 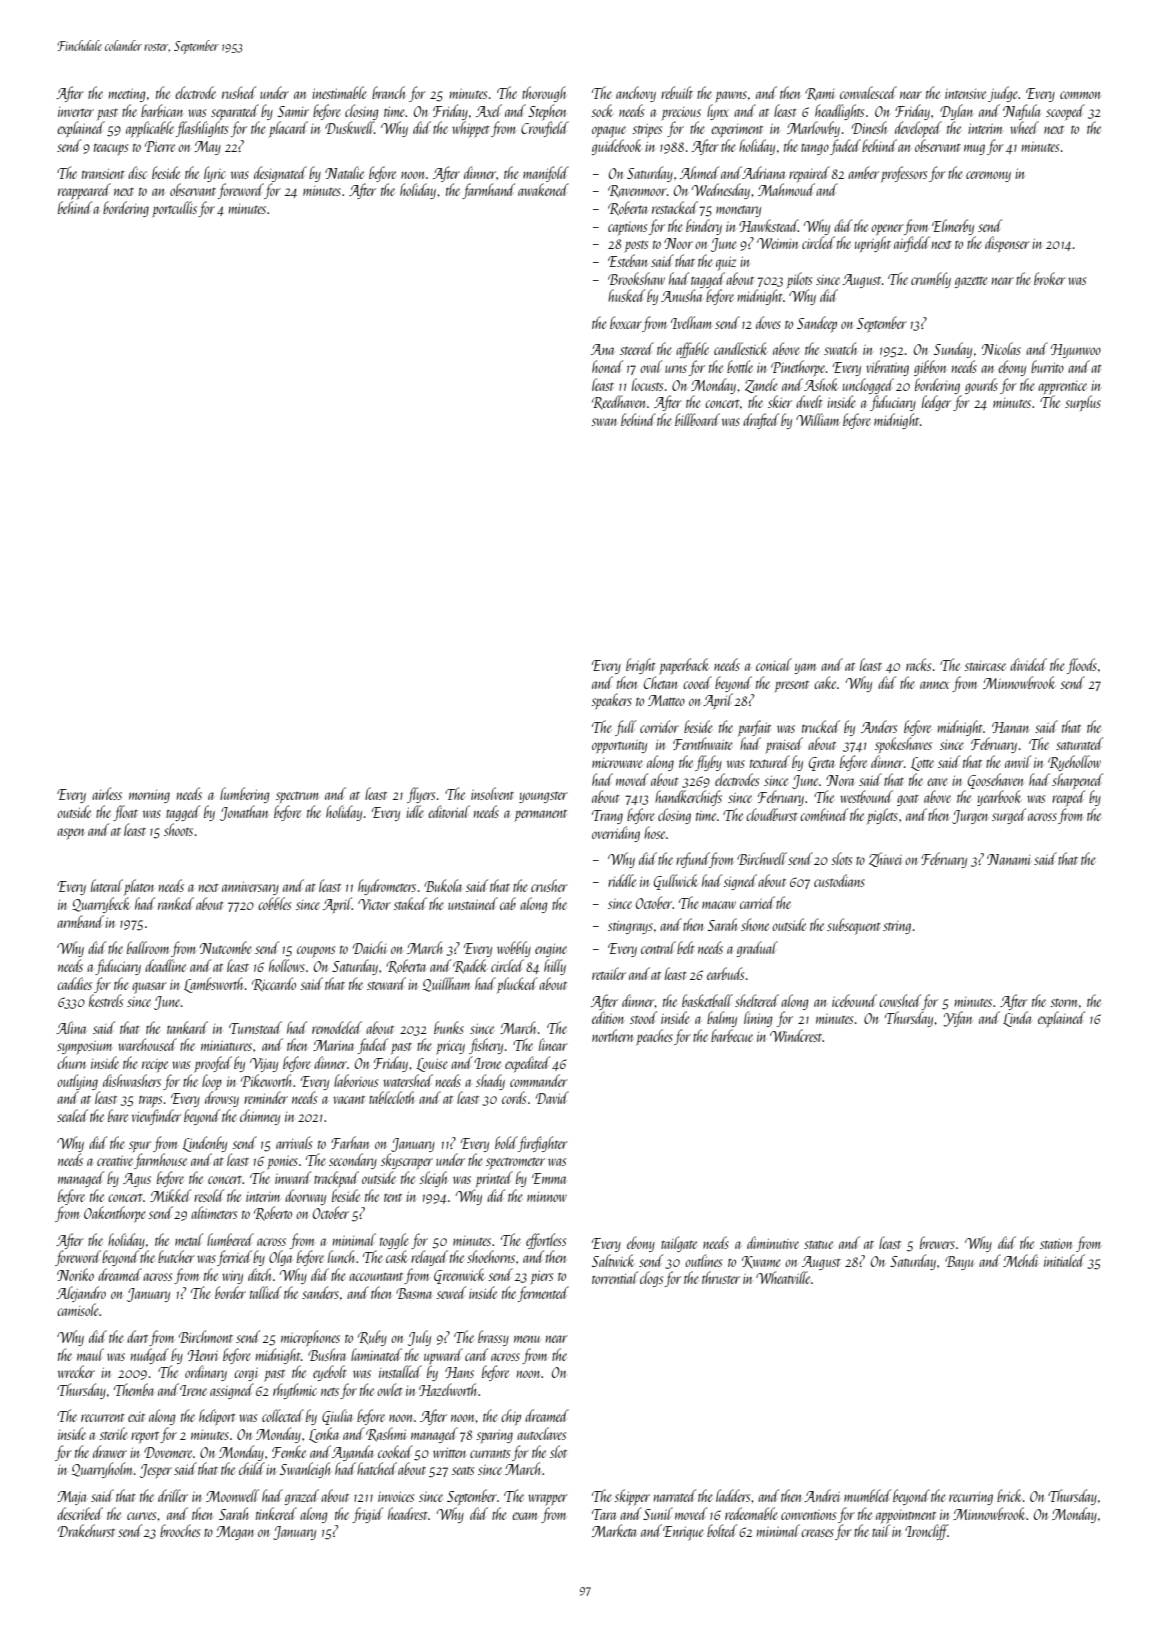 What do you see at coordinates (488, 191) in the image?
I see `farmhand` at bounding box center [488, 191].
